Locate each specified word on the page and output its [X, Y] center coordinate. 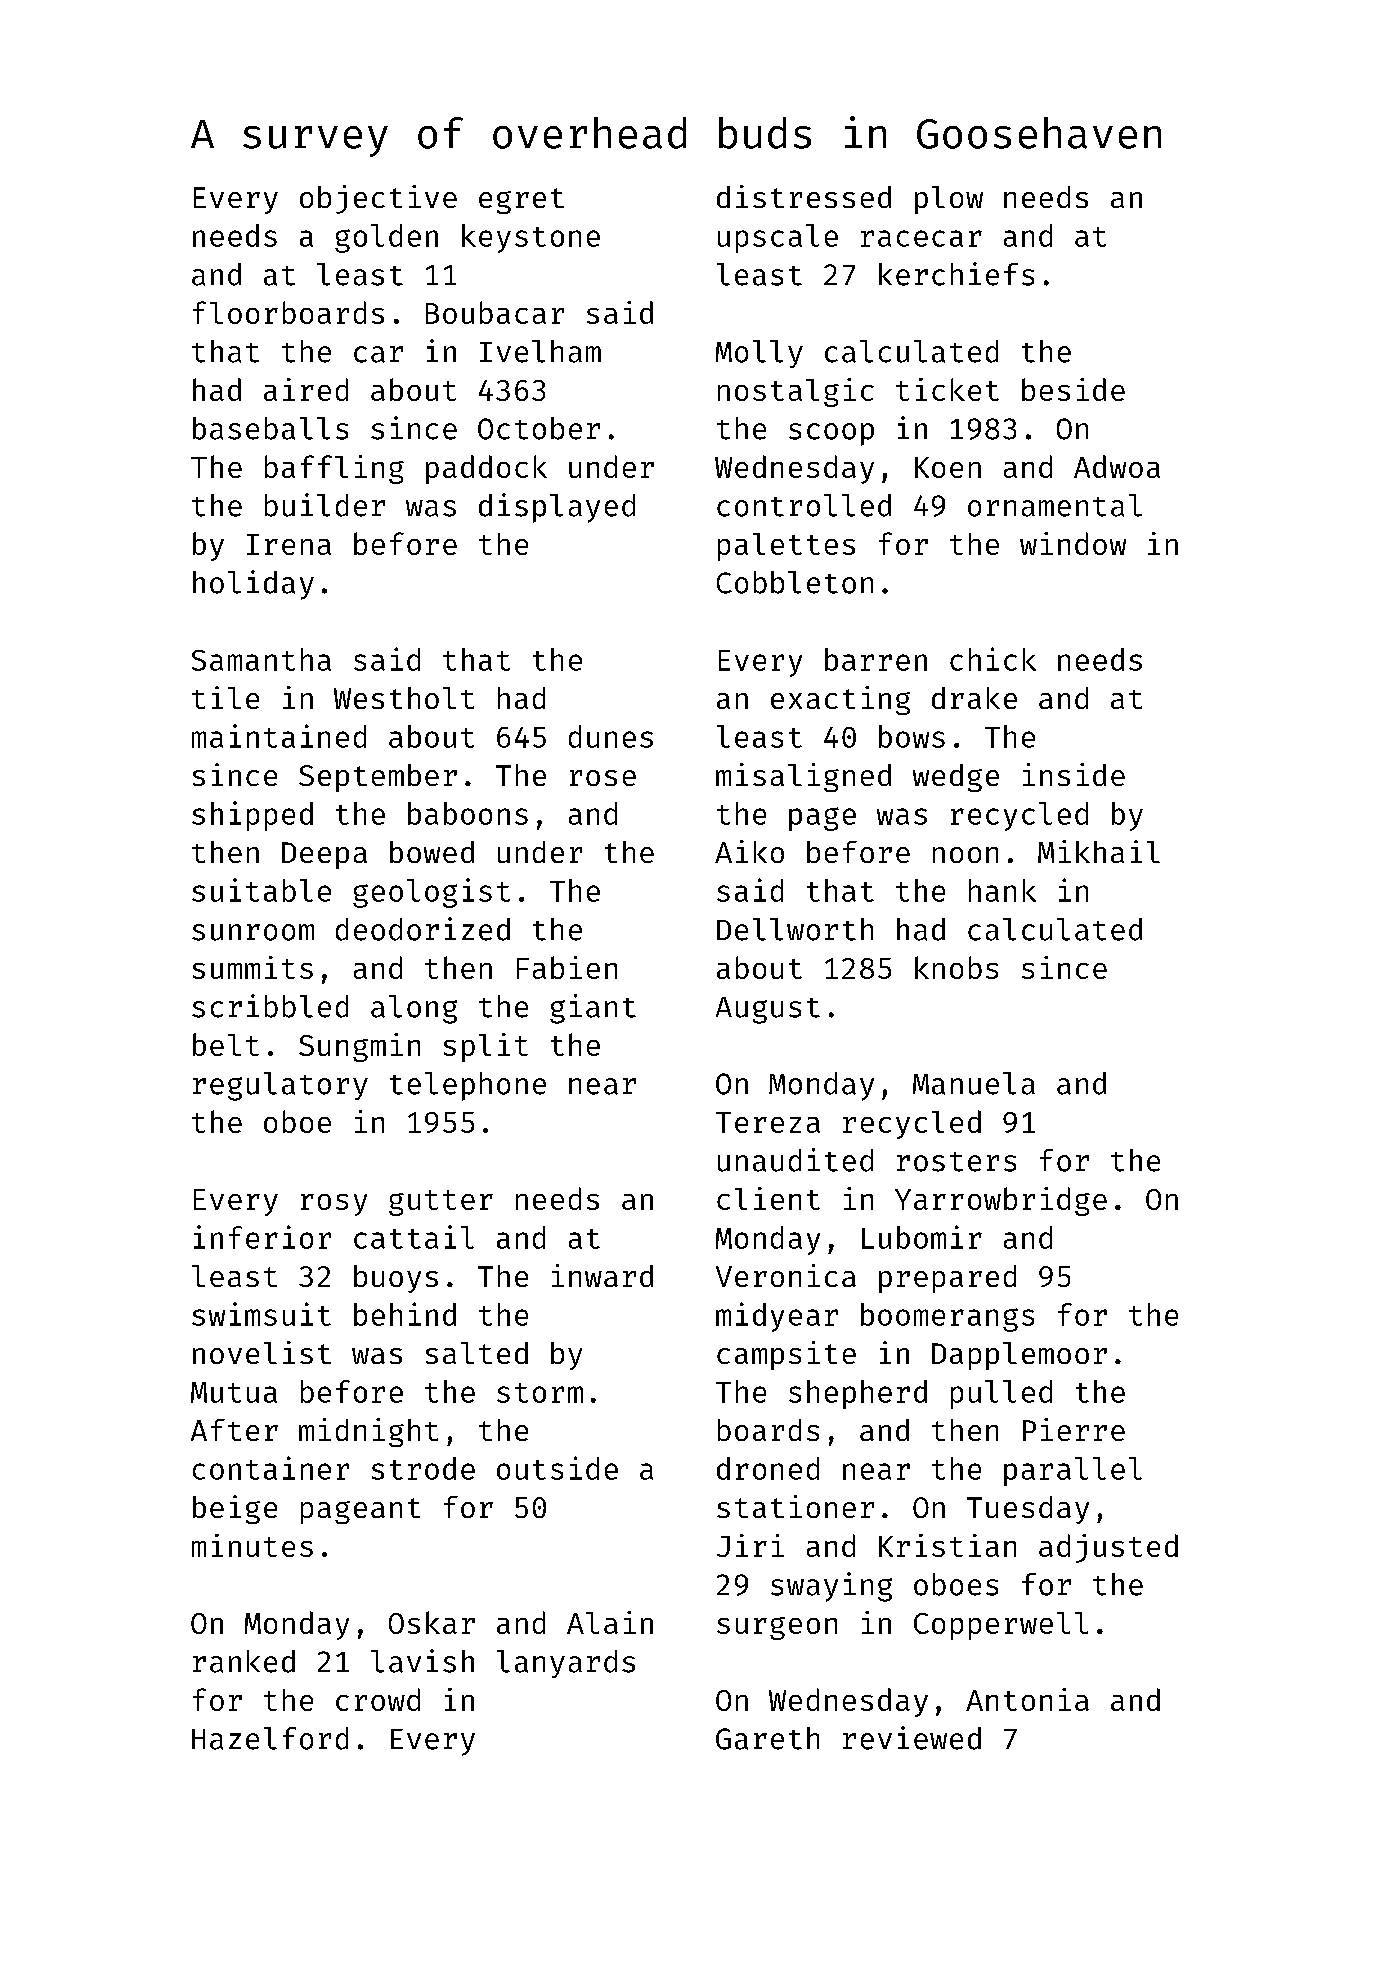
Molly [759, 354]
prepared [947, 1279]
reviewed [912, 1738]
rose [603, 778]
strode [423, 1468]
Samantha [261, 659]
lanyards [566, 1664]
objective [378, 199]
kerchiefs [956, 274]
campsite [786, 1355]
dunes [611, 736]
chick [993, 659]
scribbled [270, 1006]
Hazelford [270, 1738]
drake [974, 698]
